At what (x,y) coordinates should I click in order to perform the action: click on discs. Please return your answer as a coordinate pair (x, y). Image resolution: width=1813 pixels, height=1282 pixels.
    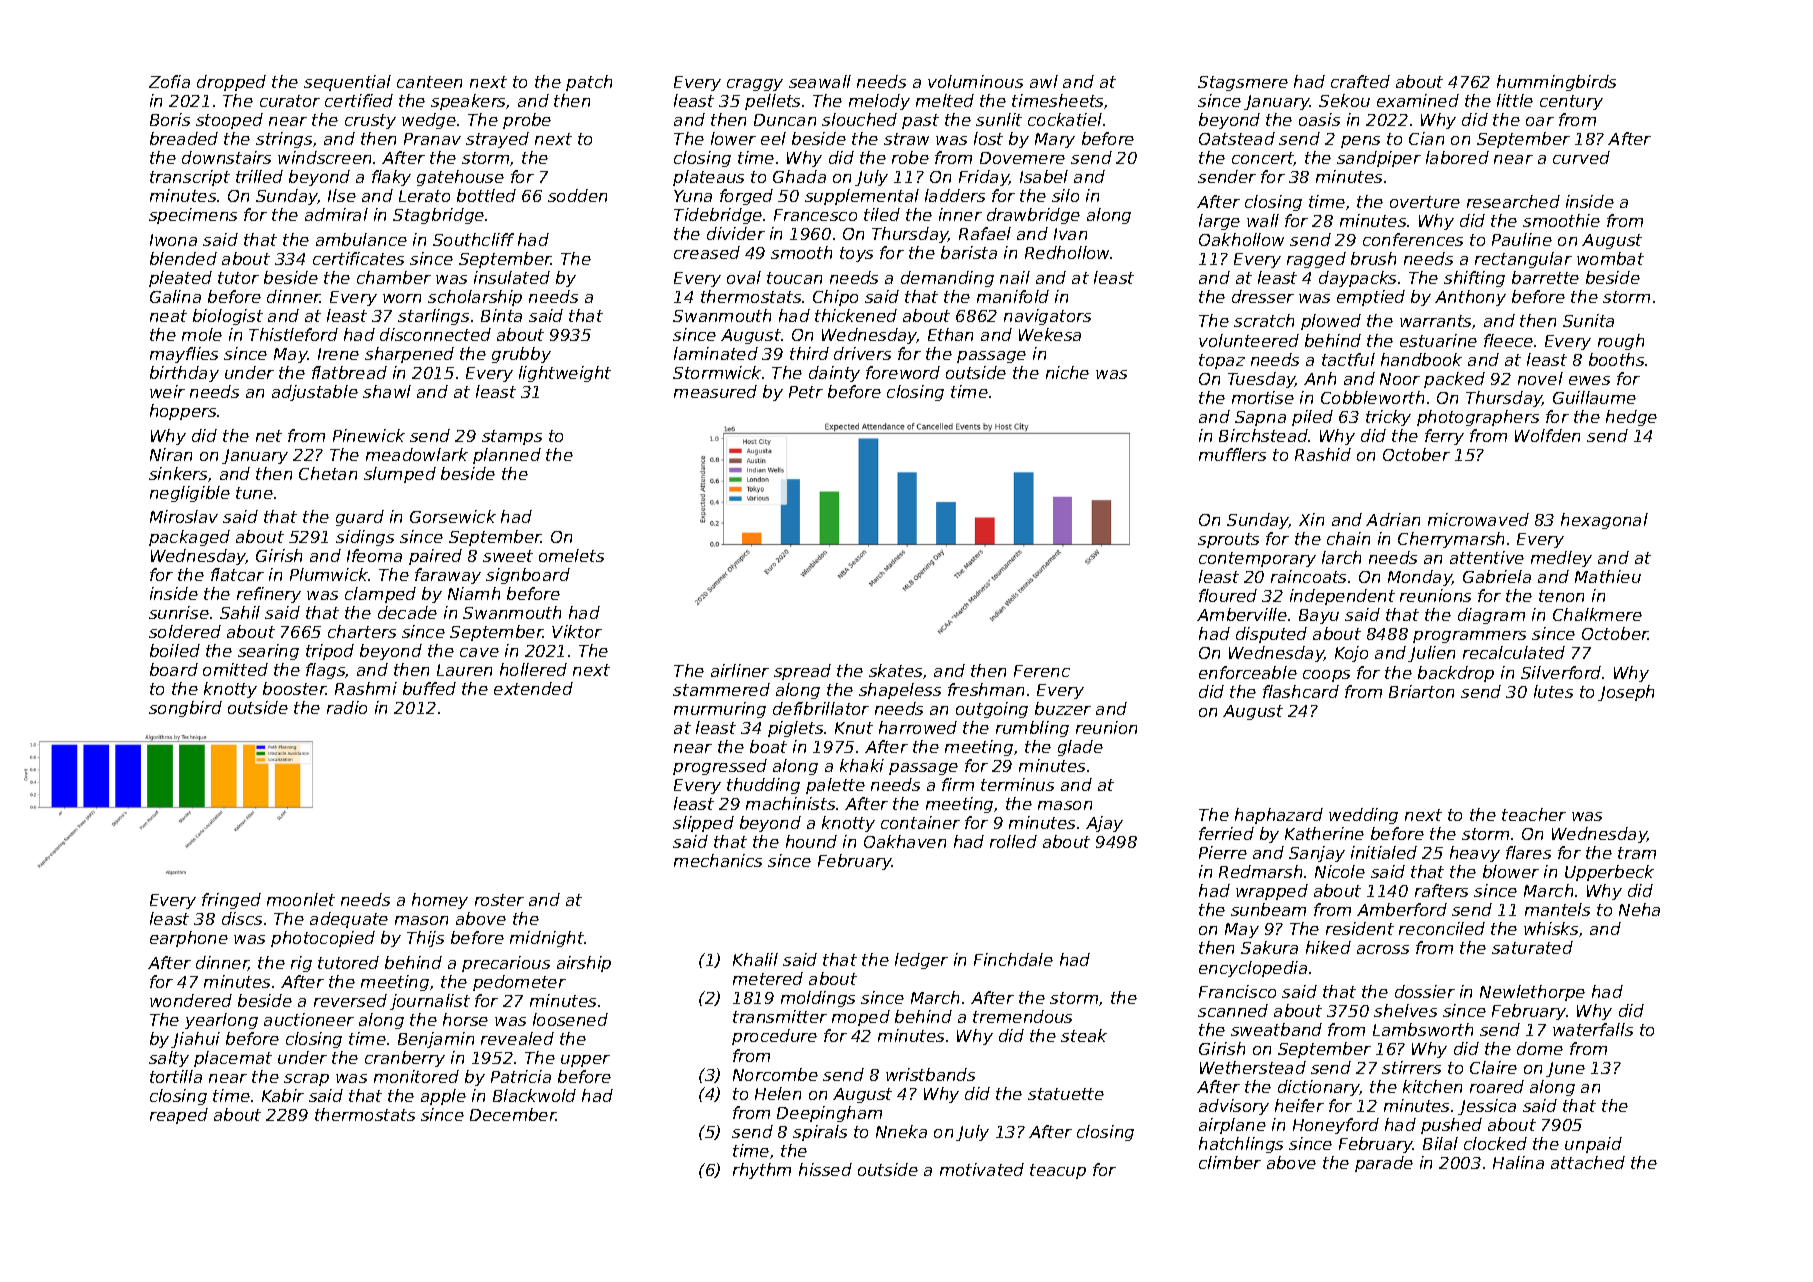
    Looking at the image, I should click on (242, 918).
